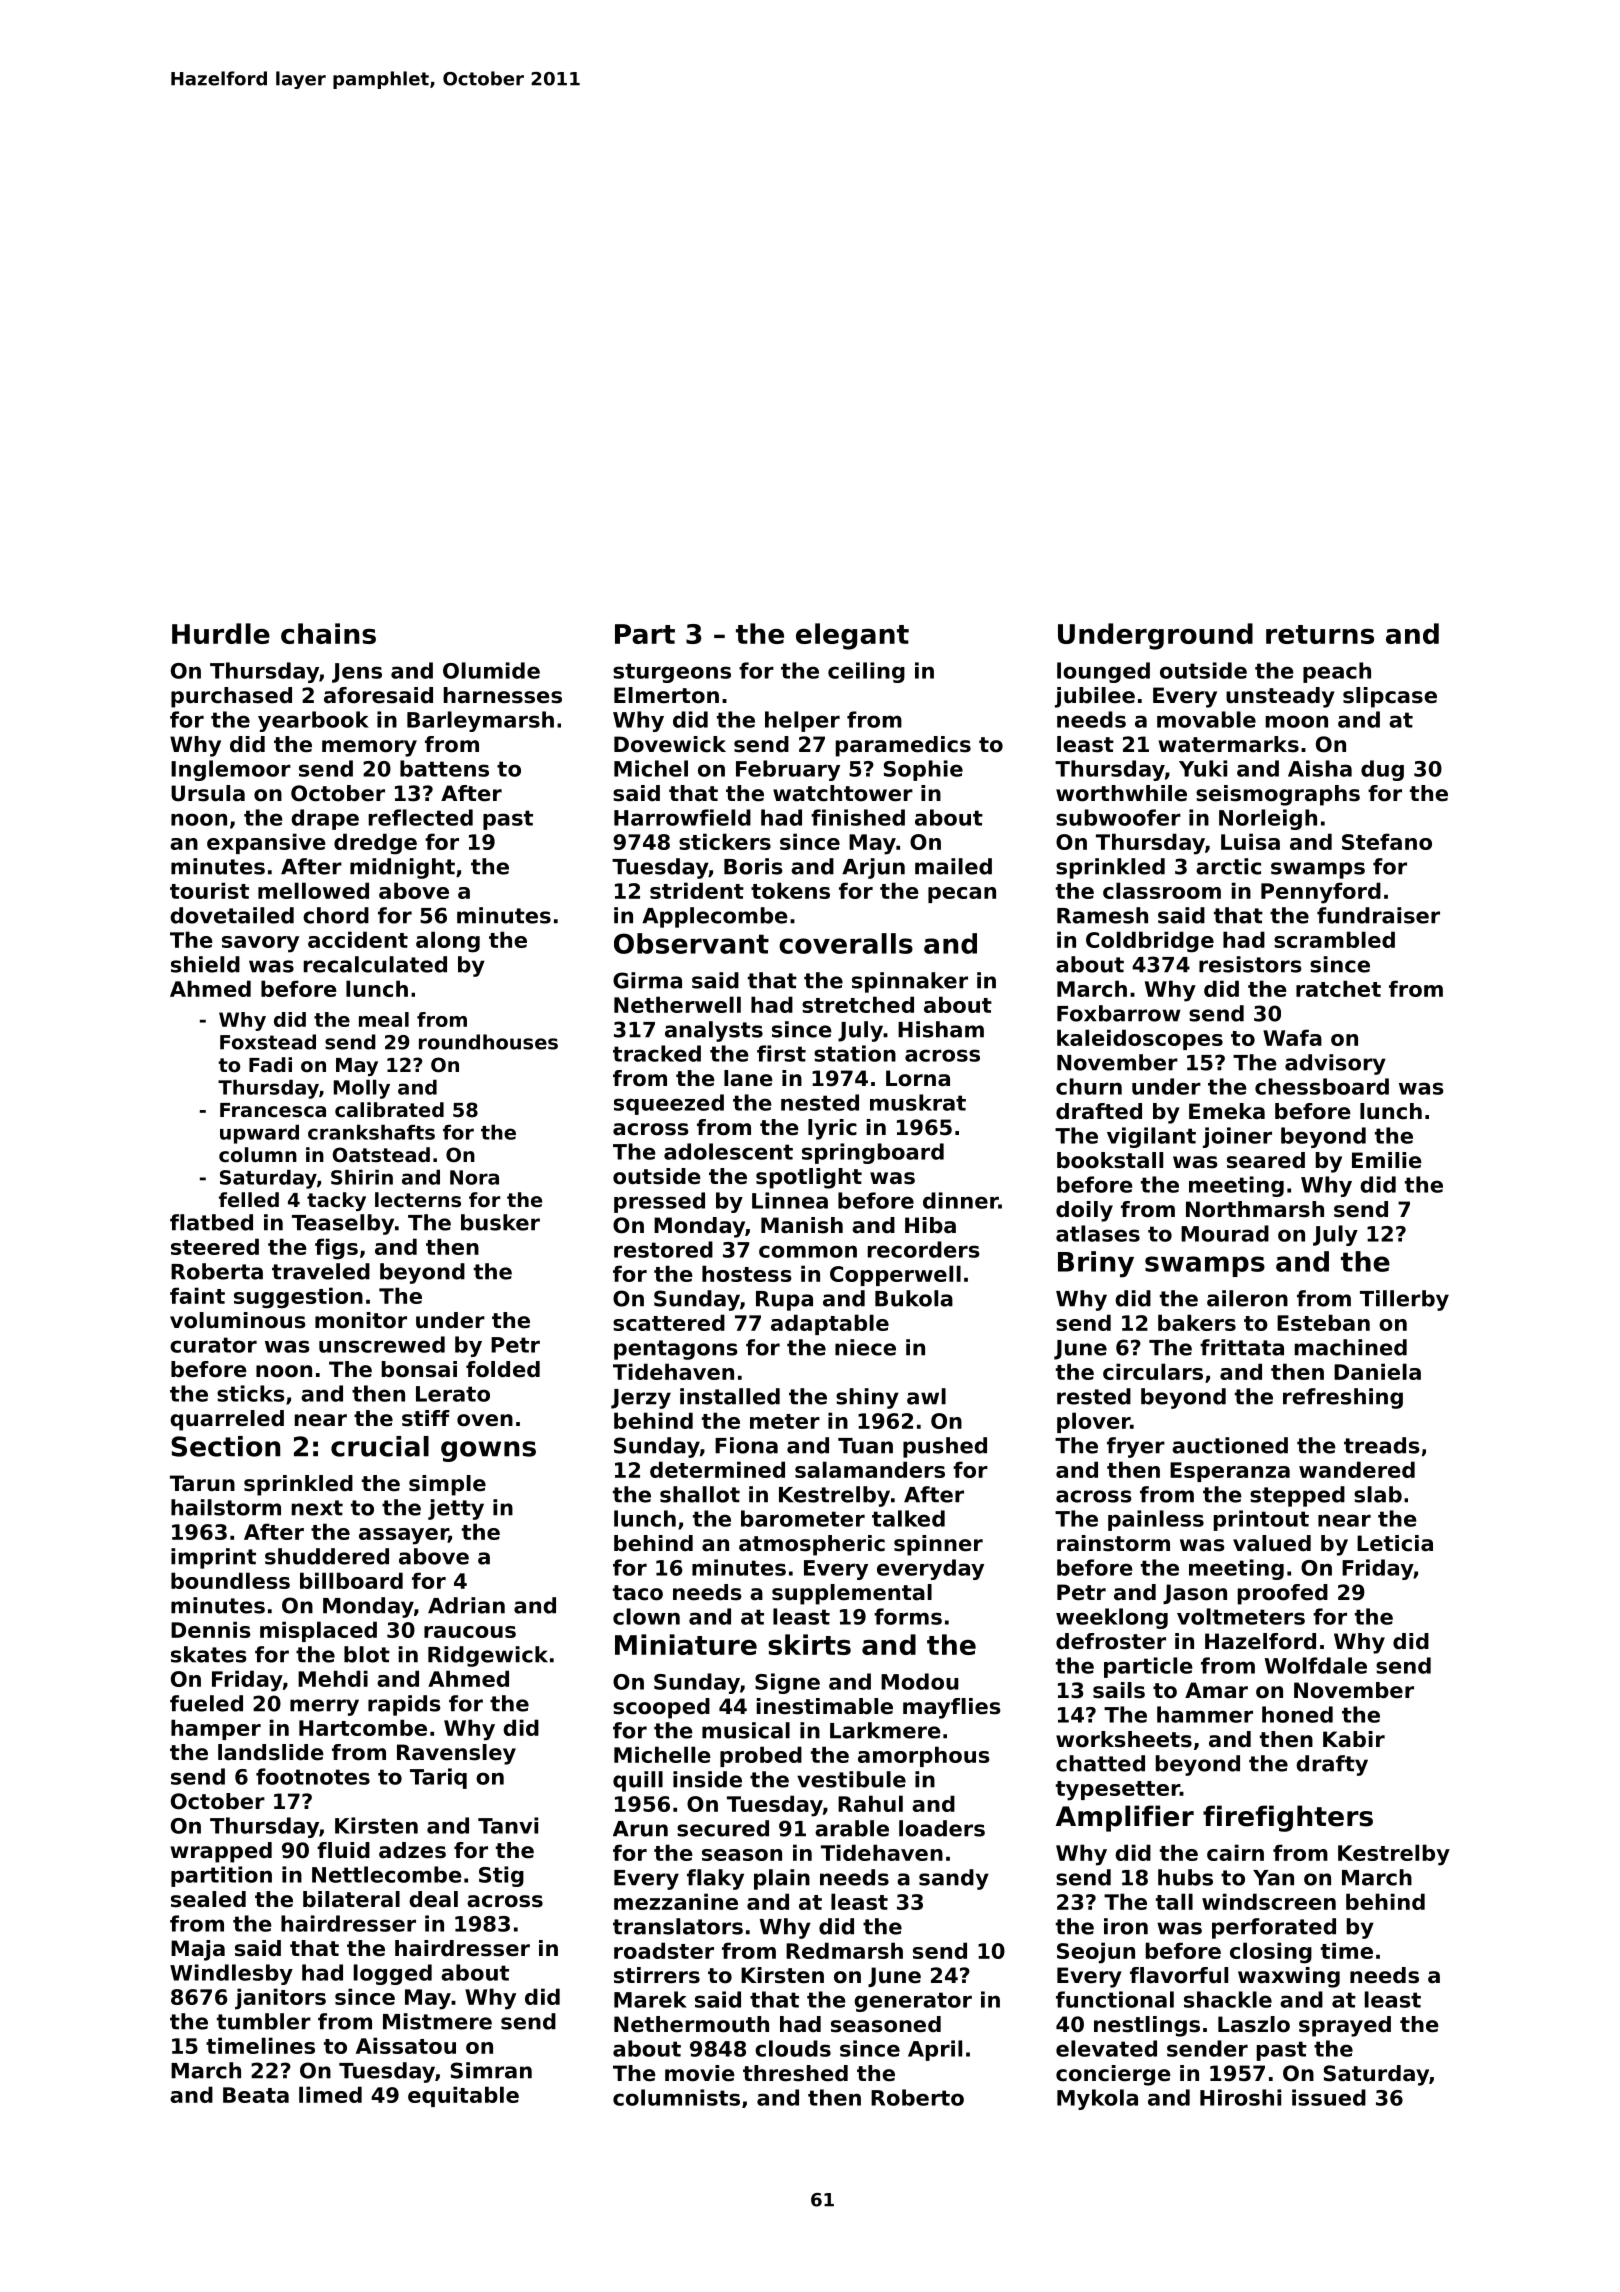 The height and width of the screenshot is (2292, 1620). Describe the element at coordinates (1322, 1086) in the screenshot. I see `chessboard` at that location.
